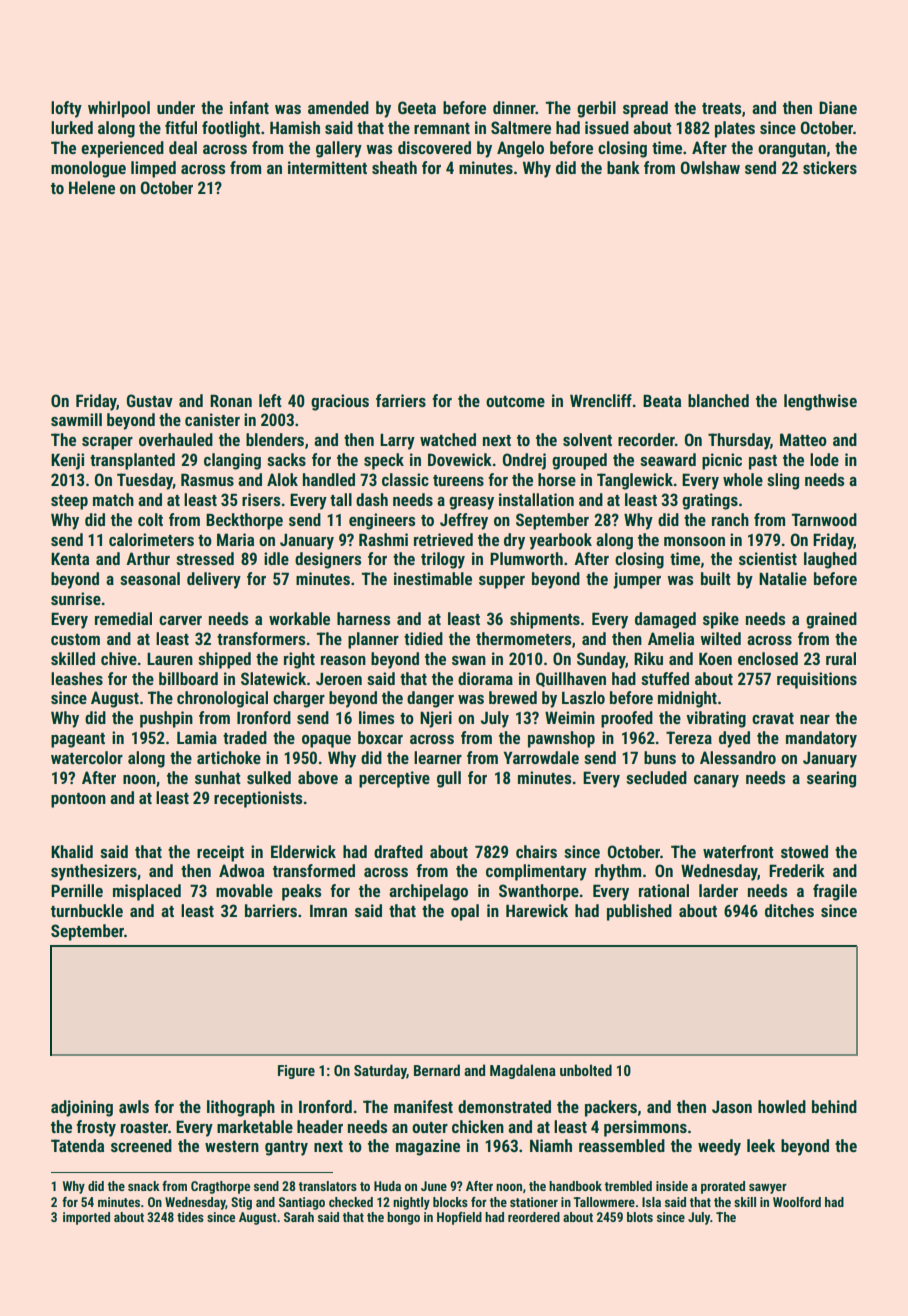  Describe the element at coordinates (662, 401) in the image. I see `Beata` at that location.
